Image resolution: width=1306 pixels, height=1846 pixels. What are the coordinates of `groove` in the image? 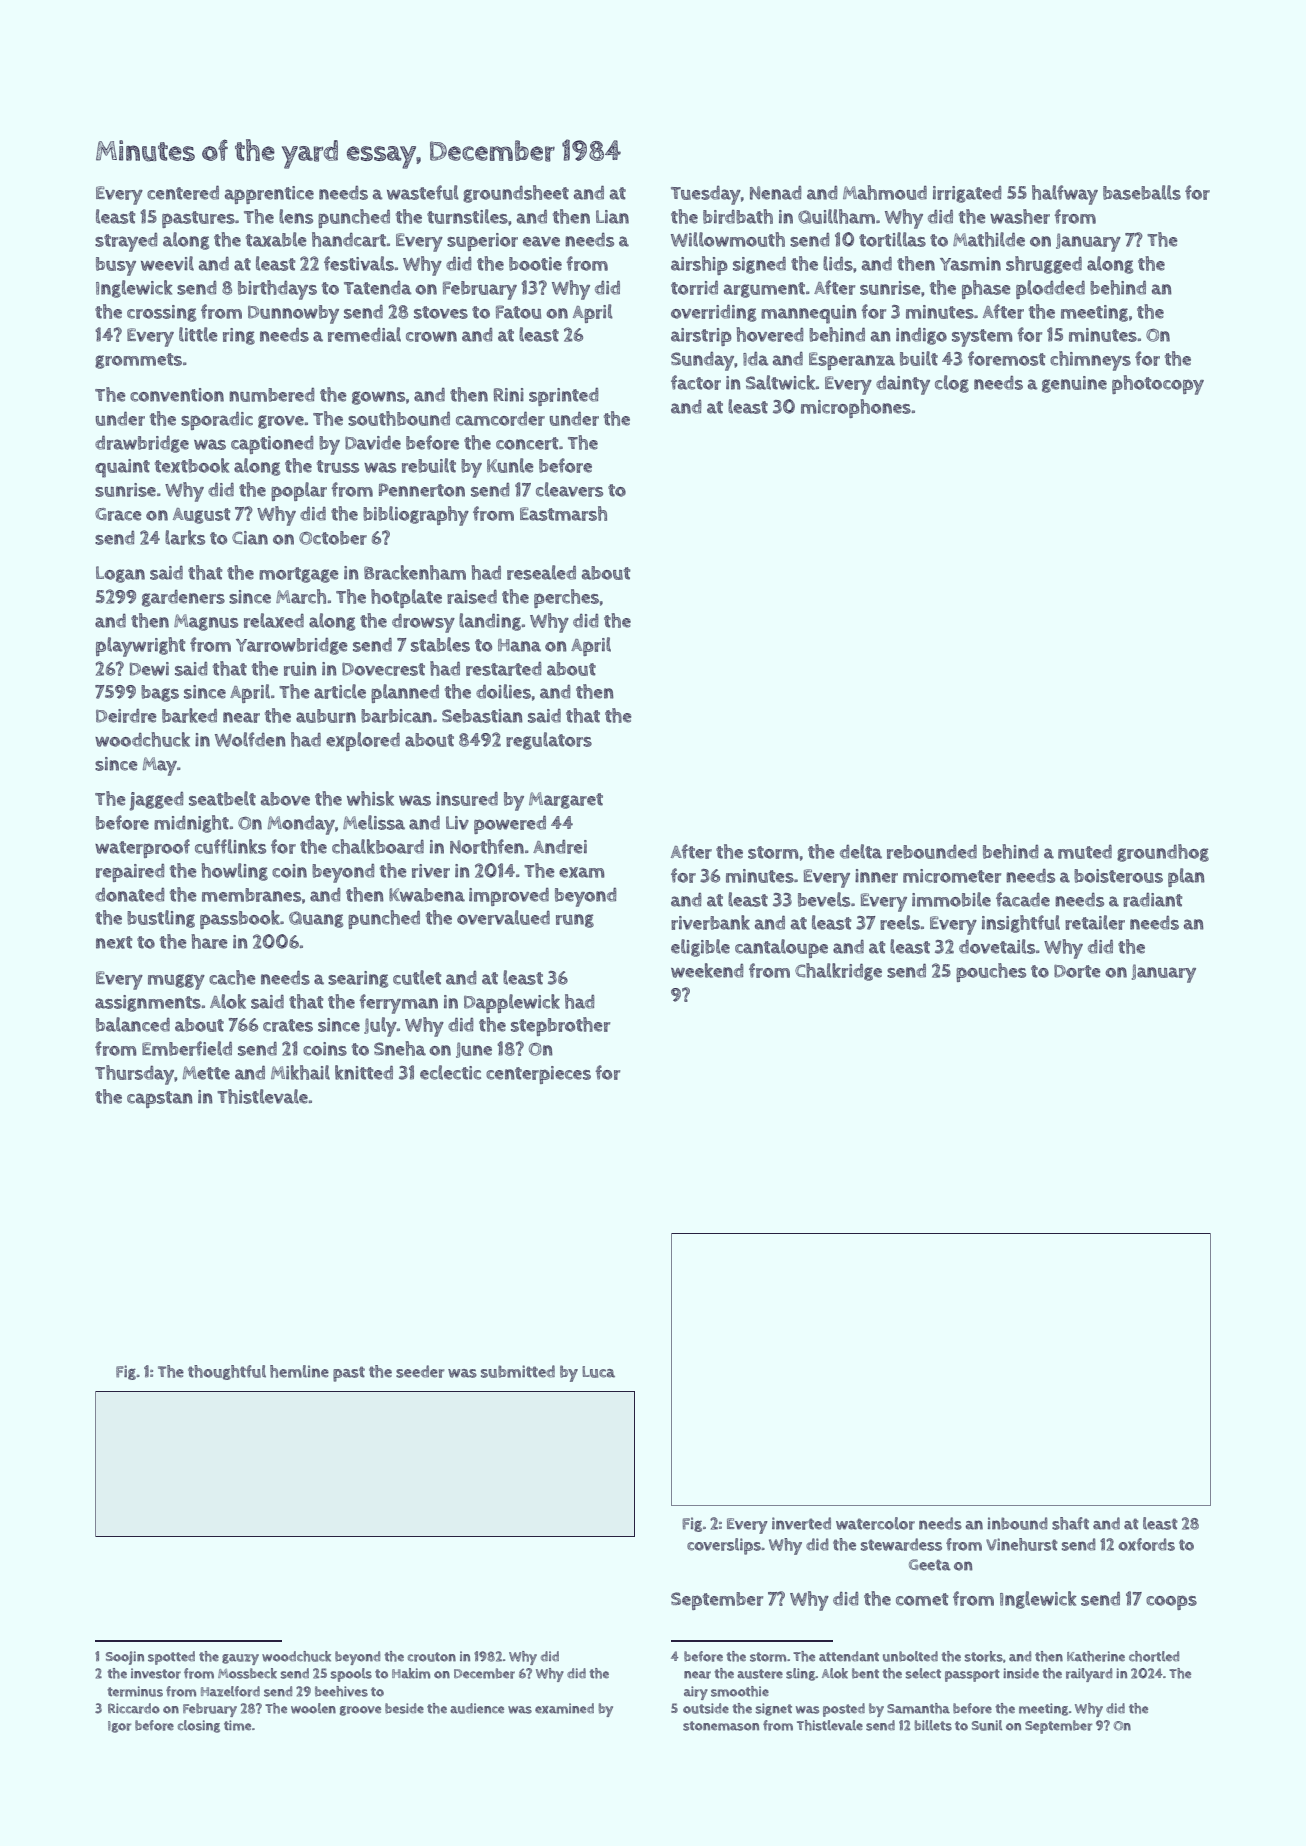 It's located at (360, 1711).
